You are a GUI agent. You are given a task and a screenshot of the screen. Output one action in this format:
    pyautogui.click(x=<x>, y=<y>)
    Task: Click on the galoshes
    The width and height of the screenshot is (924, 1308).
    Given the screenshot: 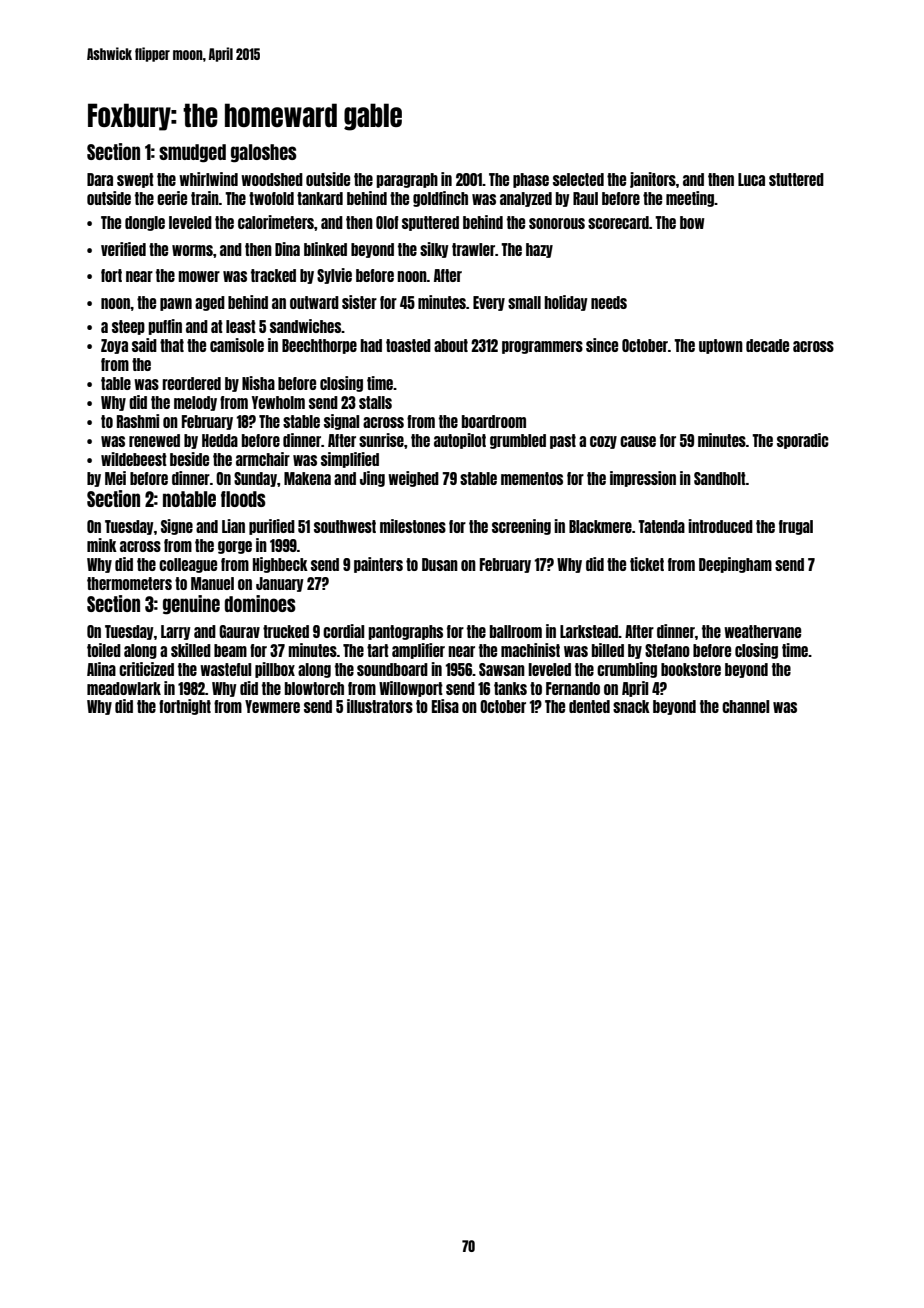 What is the action you would take?
    pyautogui.click(x=264, y=153)
